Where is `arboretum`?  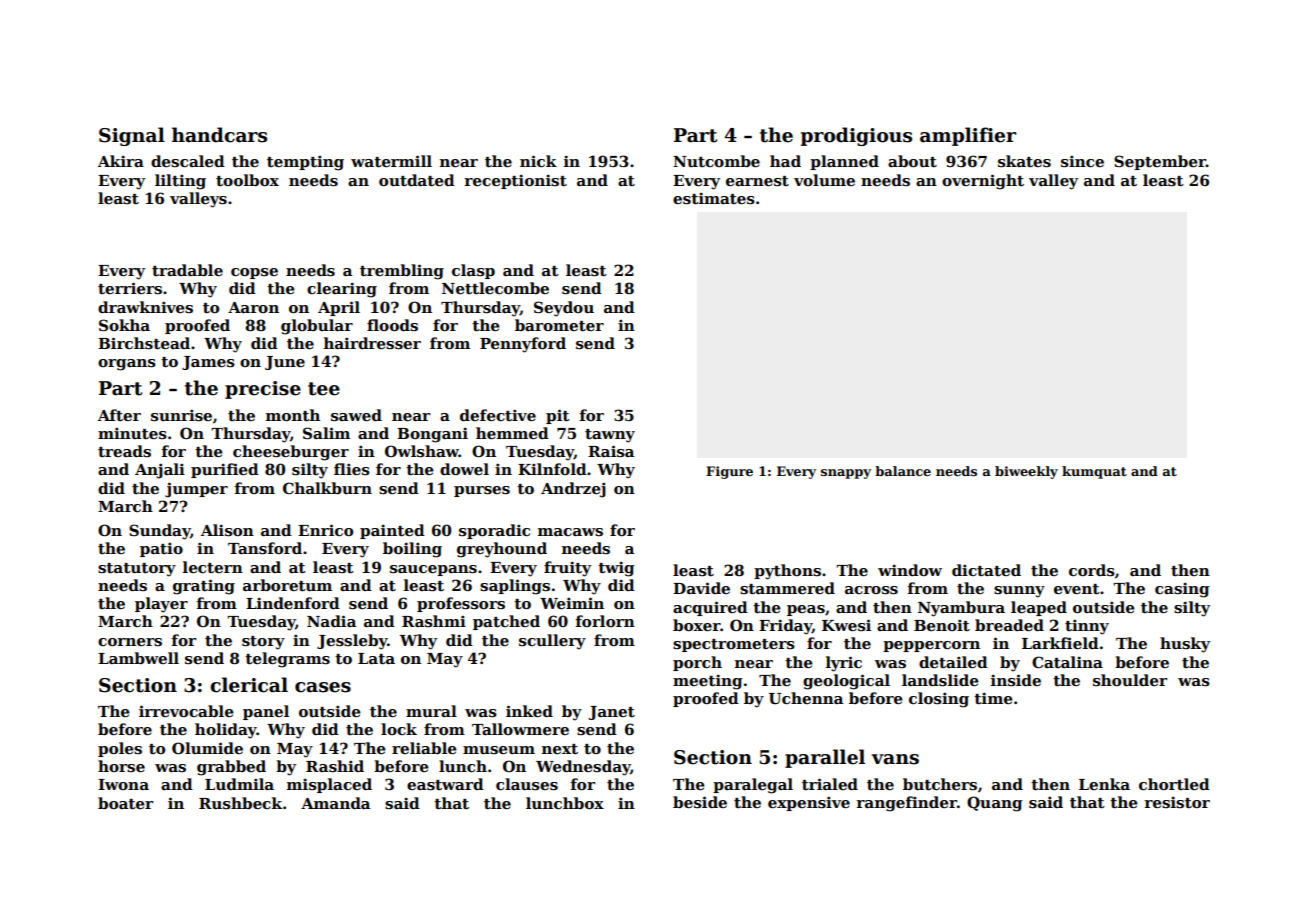 arboretum is located at coordinates (287, 585).
